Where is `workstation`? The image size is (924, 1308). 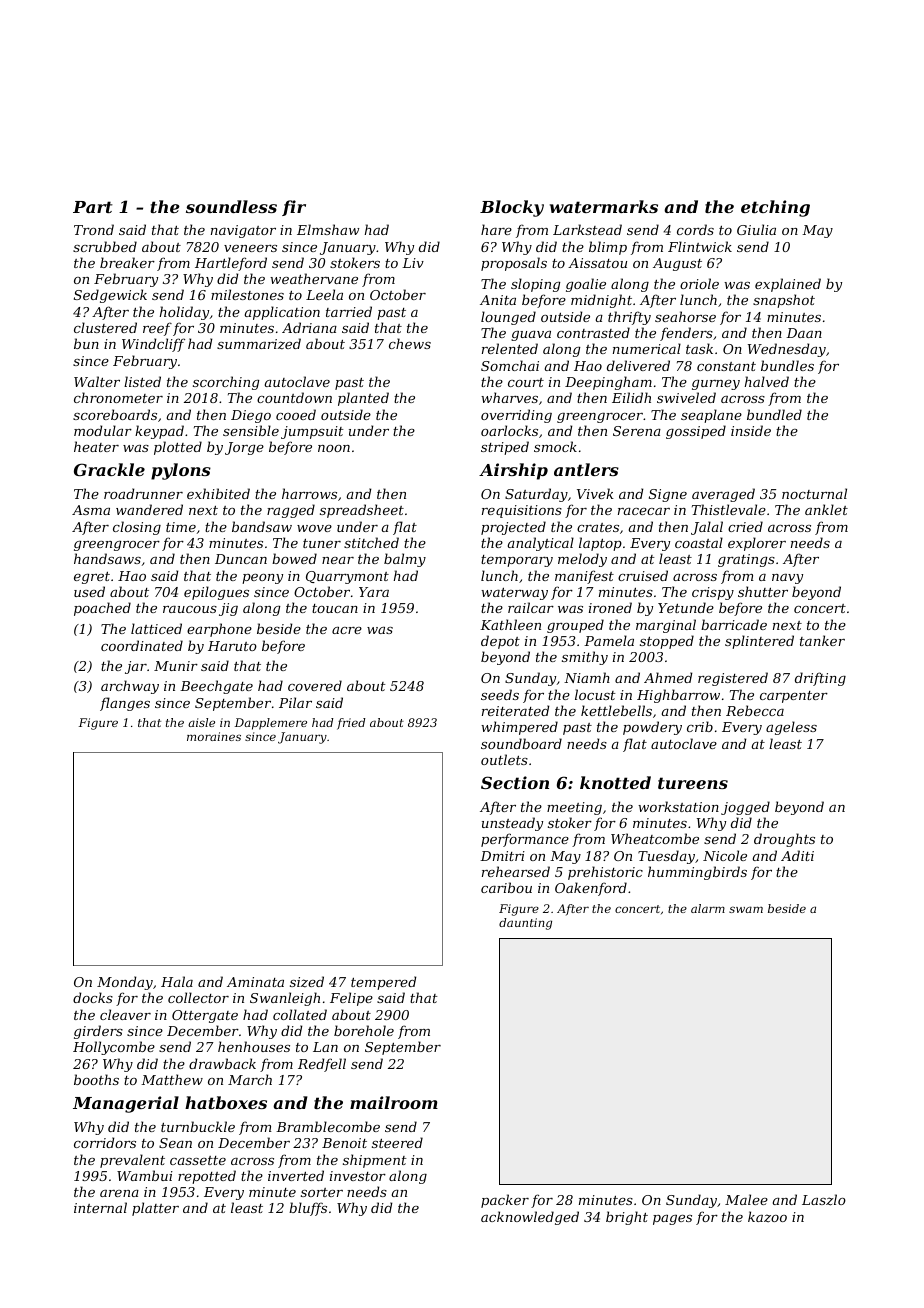 workstation is located at coordinates (678, 806).
